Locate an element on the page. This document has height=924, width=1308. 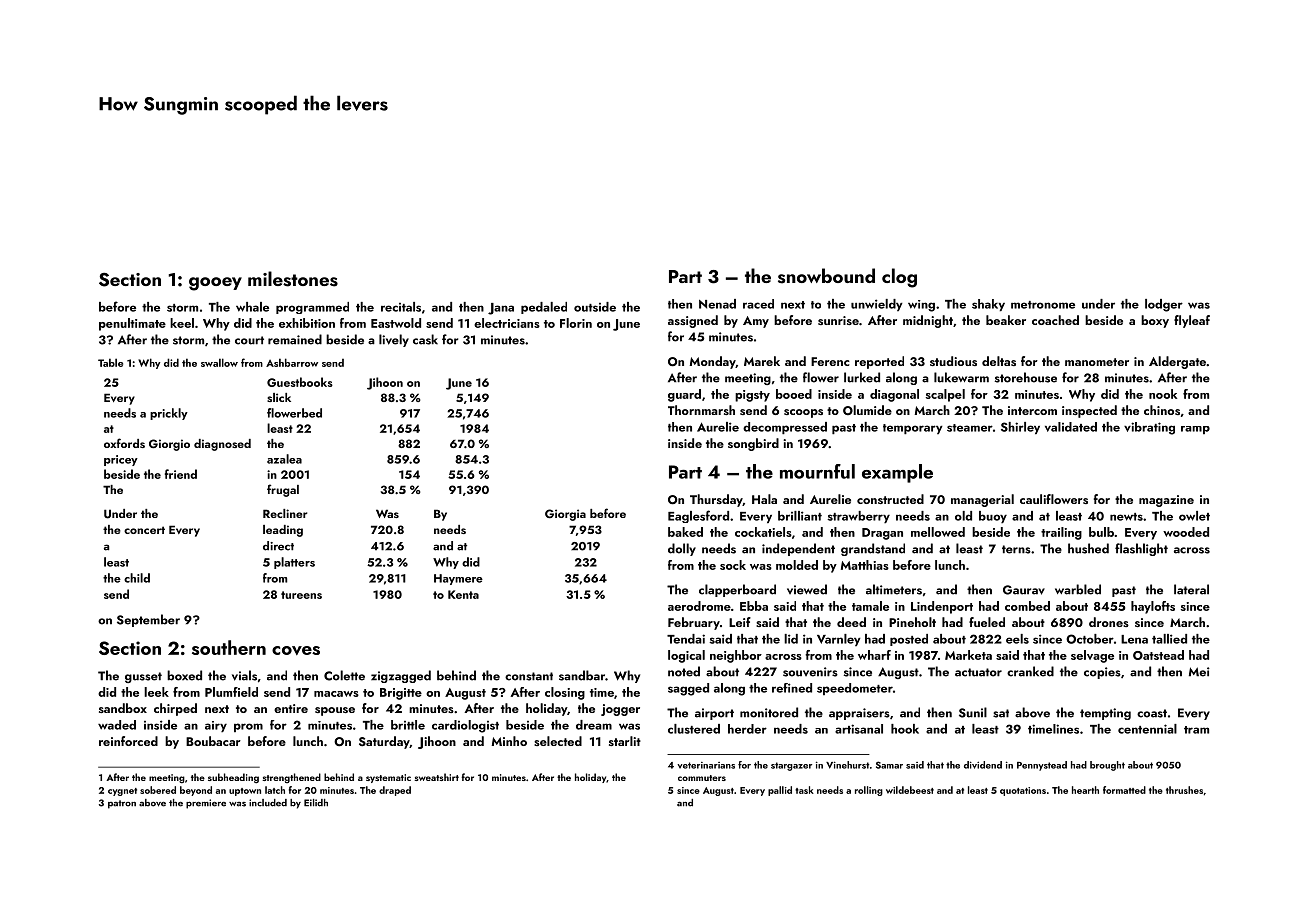
Marketa is located at coordinates (968, 655).
